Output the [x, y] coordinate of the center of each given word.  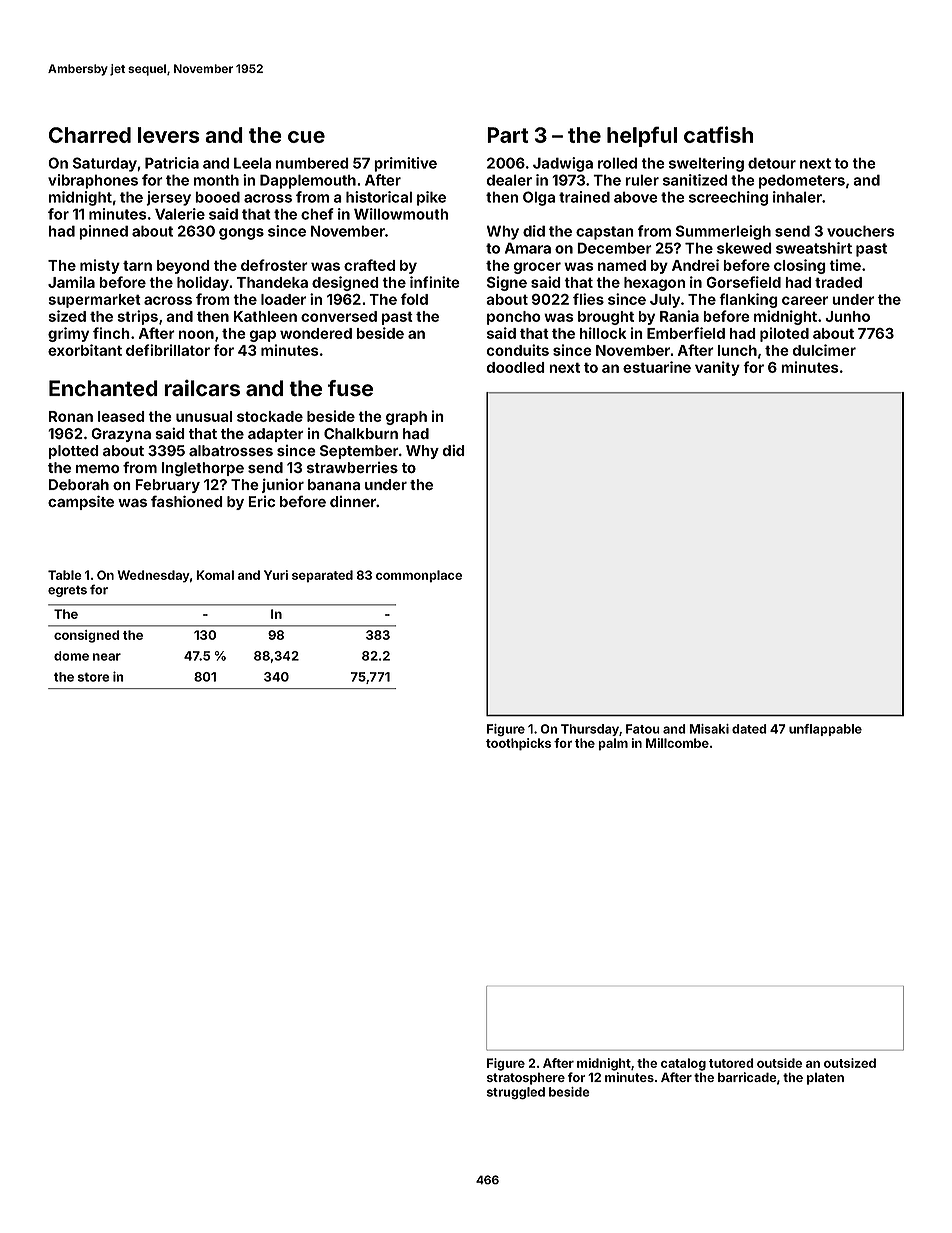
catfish [718, 134]
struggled [516, 1093]
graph [406, 418]
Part [507, 135]
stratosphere [526, 1078]
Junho [848, 316]
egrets [67, 591]
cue [306, 137]
